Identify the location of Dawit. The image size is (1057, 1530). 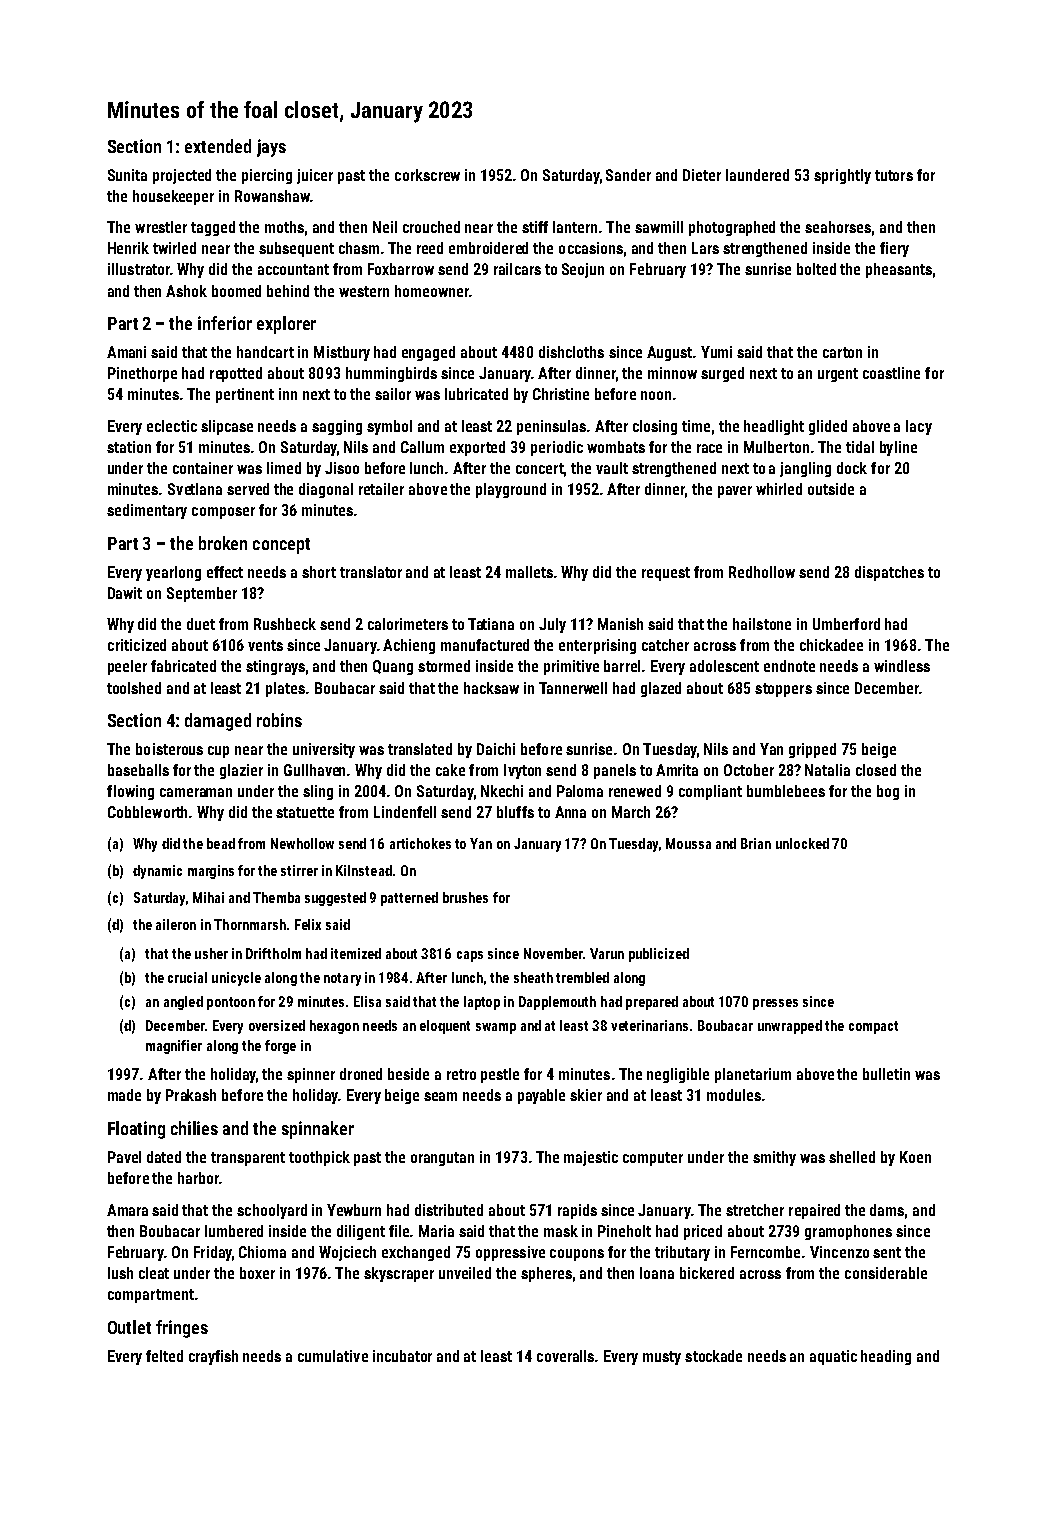
(125, 593).
